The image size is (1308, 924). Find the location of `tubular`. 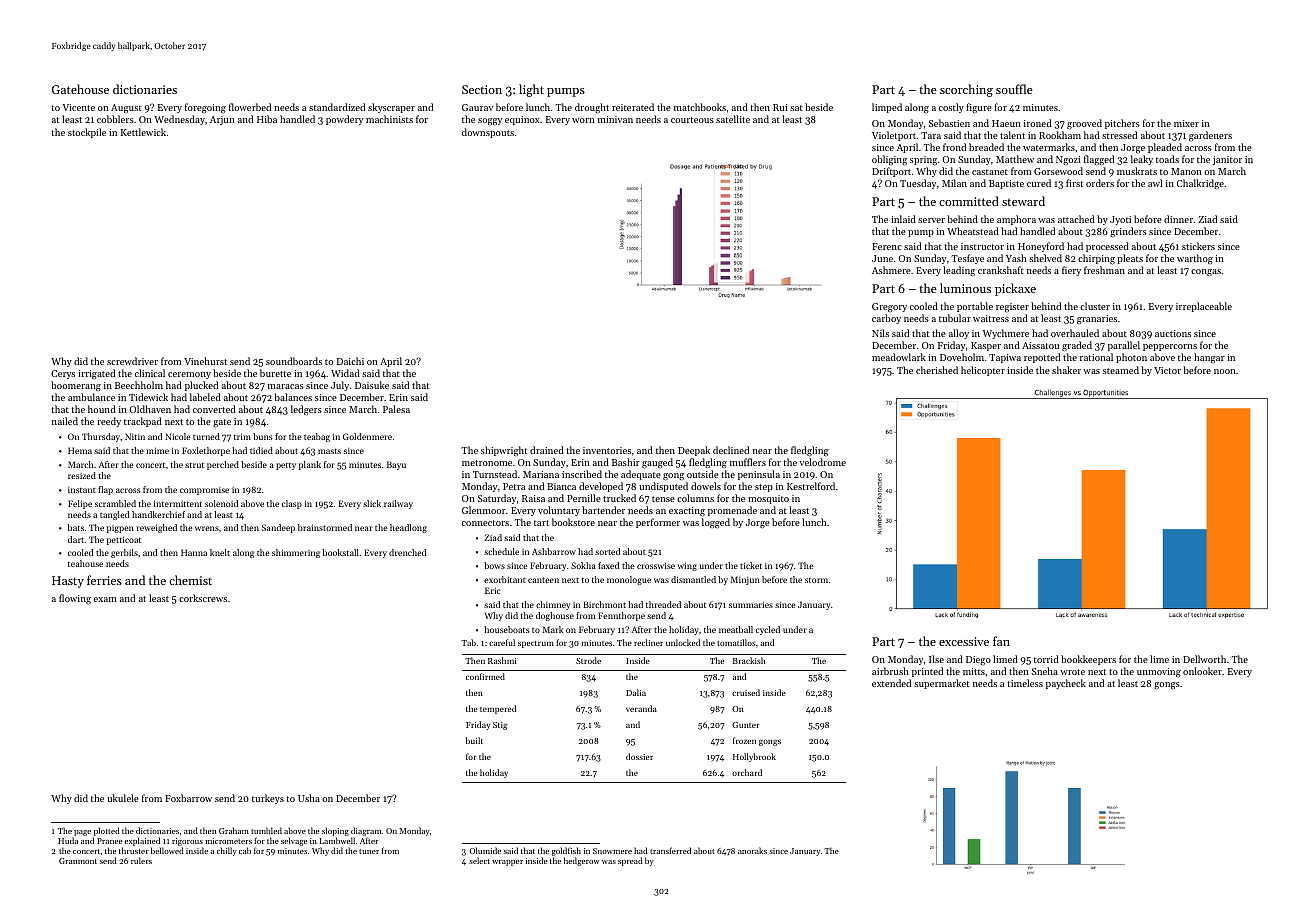

tubular is located at coordinates (955, 318).
